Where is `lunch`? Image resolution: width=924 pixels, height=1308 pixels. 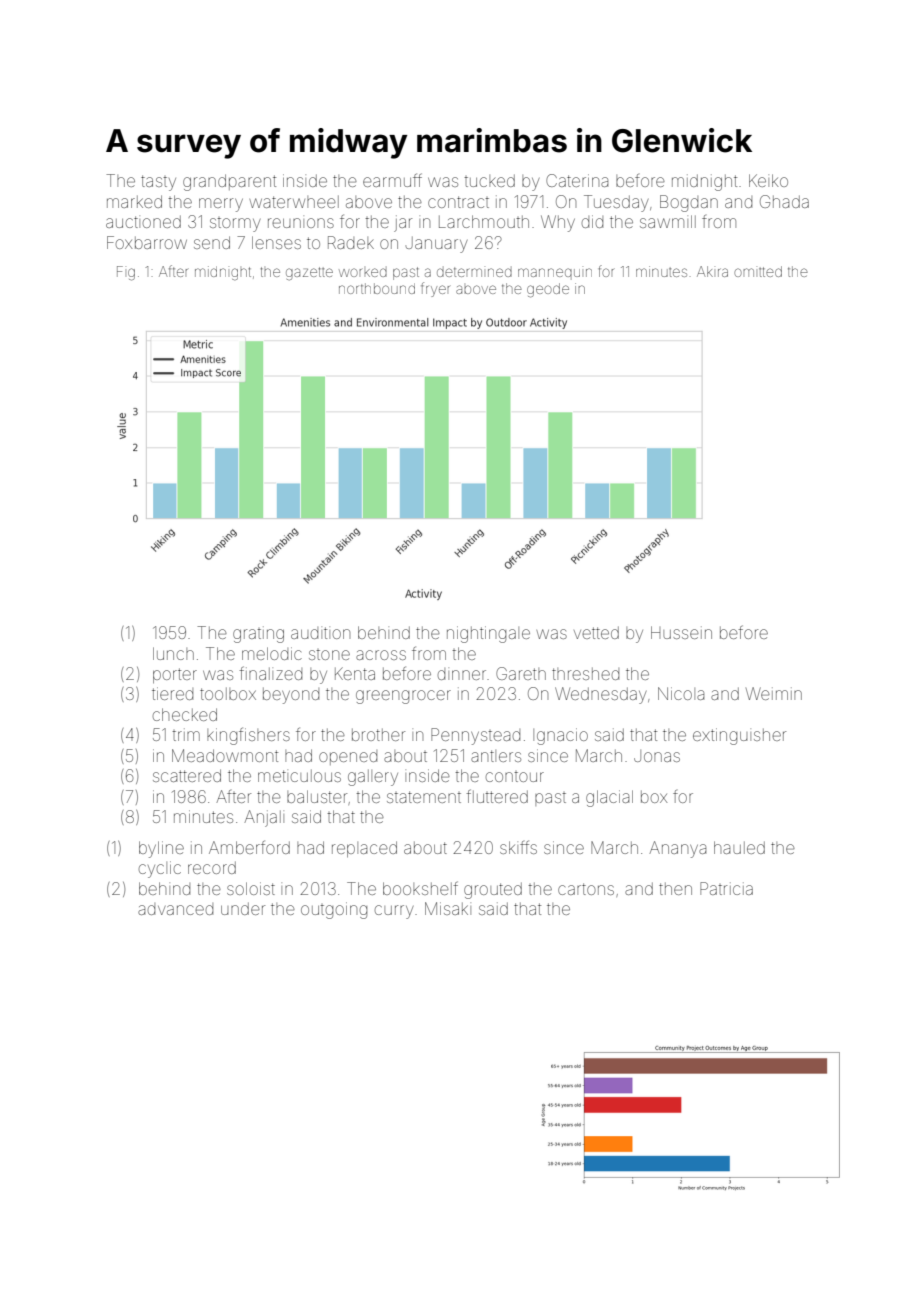 lunch is located at coordinates (173, 653).
